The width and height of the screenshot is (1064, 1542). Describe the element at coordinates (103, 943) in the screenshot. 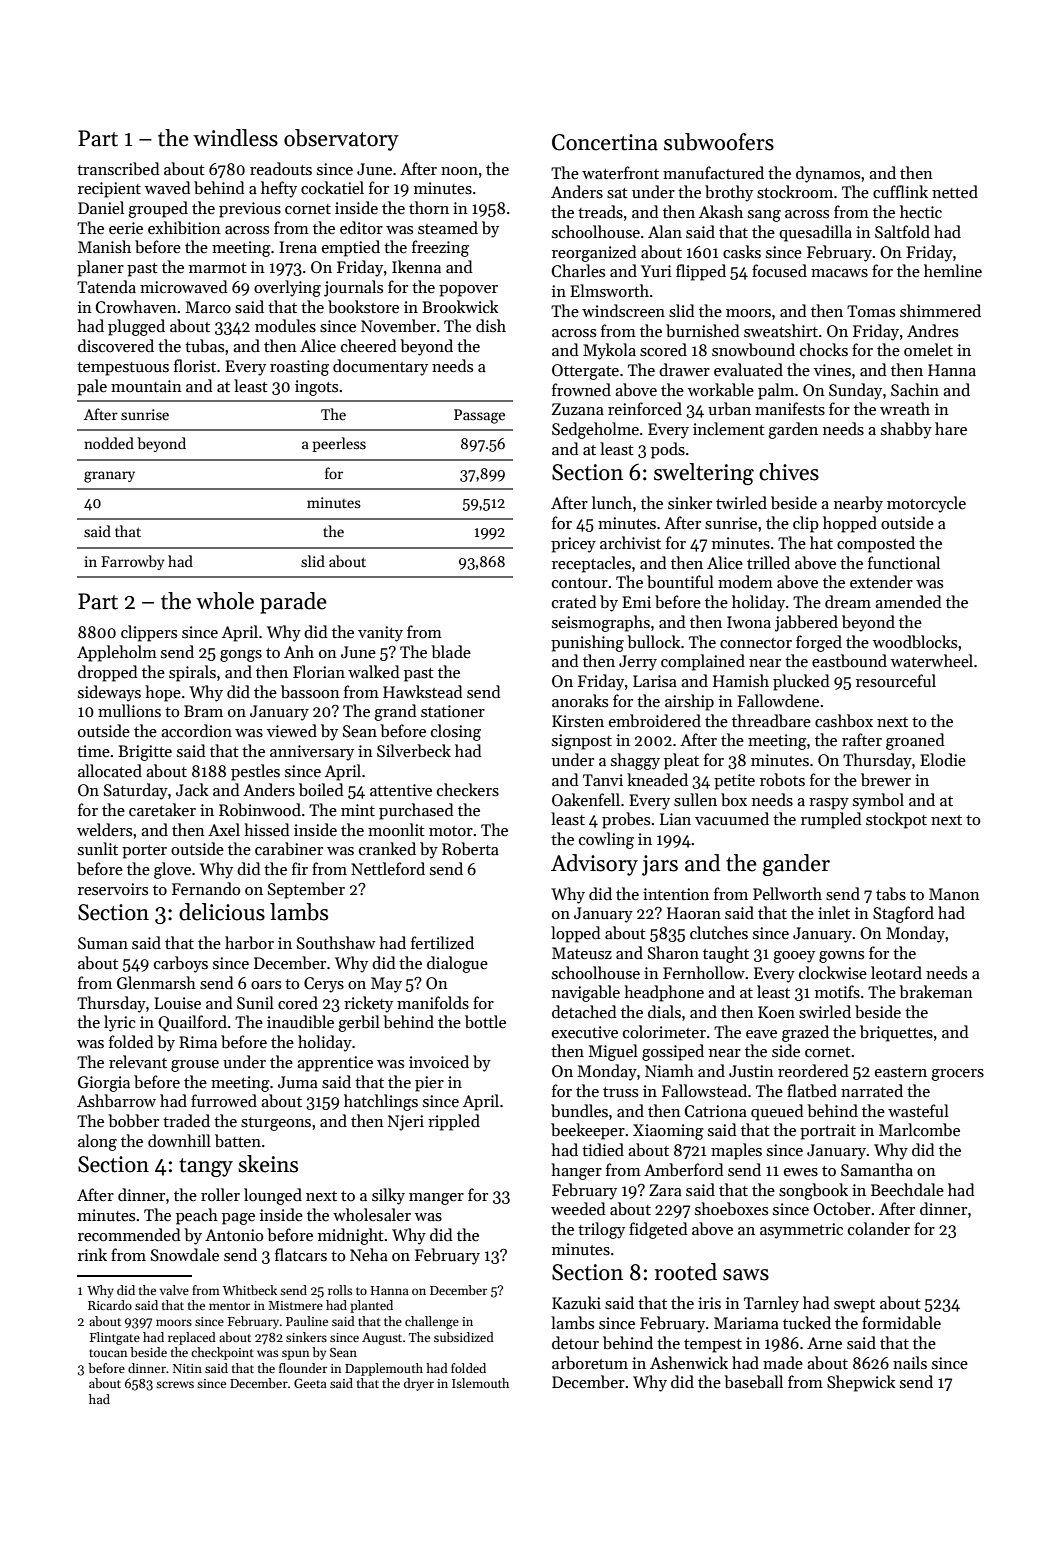

I see `Suman` at that location.
